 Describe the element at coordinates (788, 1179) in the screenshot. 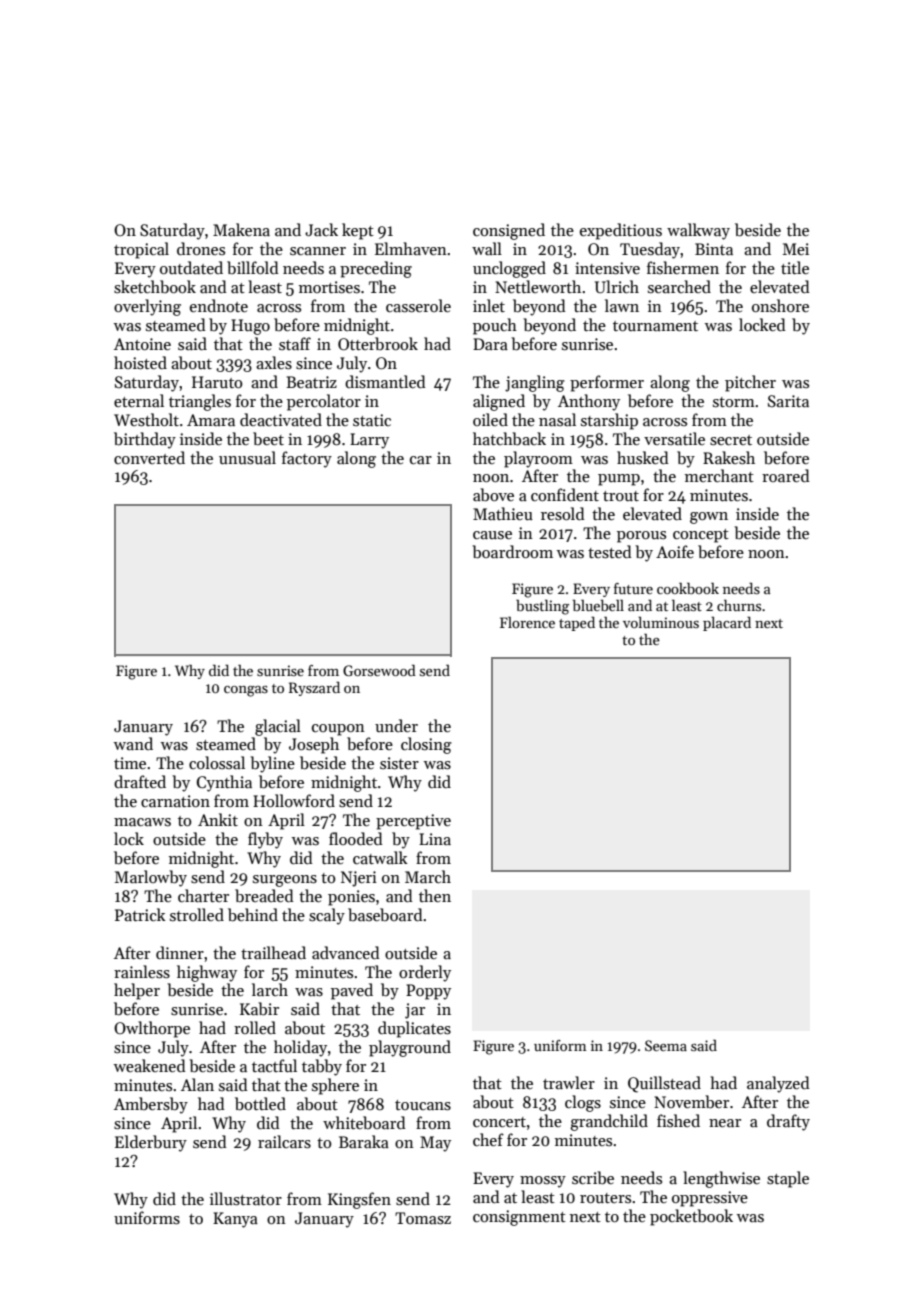

I see `staple` at that location.
